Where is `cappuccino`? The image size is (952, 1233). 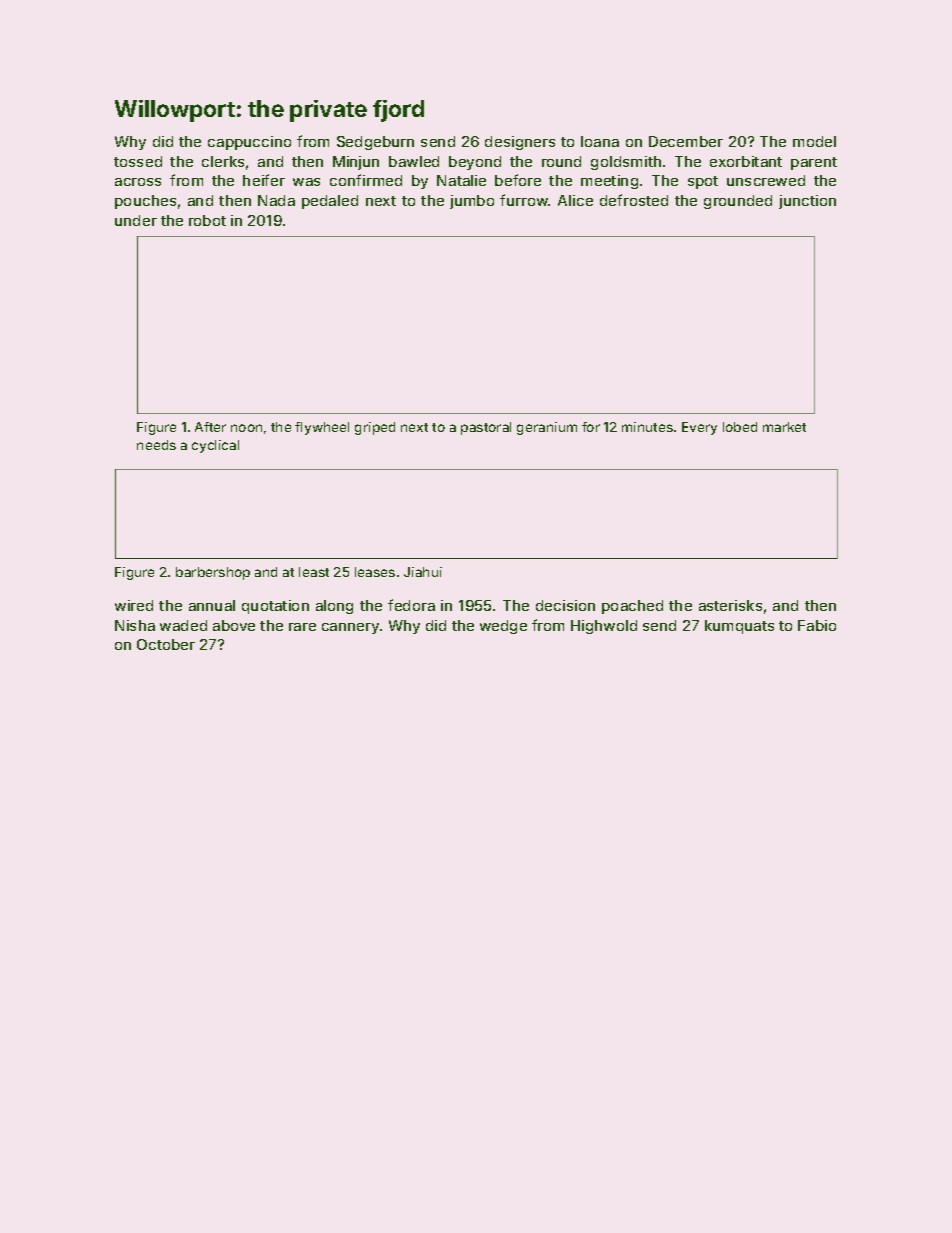
cappuccino is located at coordinates (249, 143).
